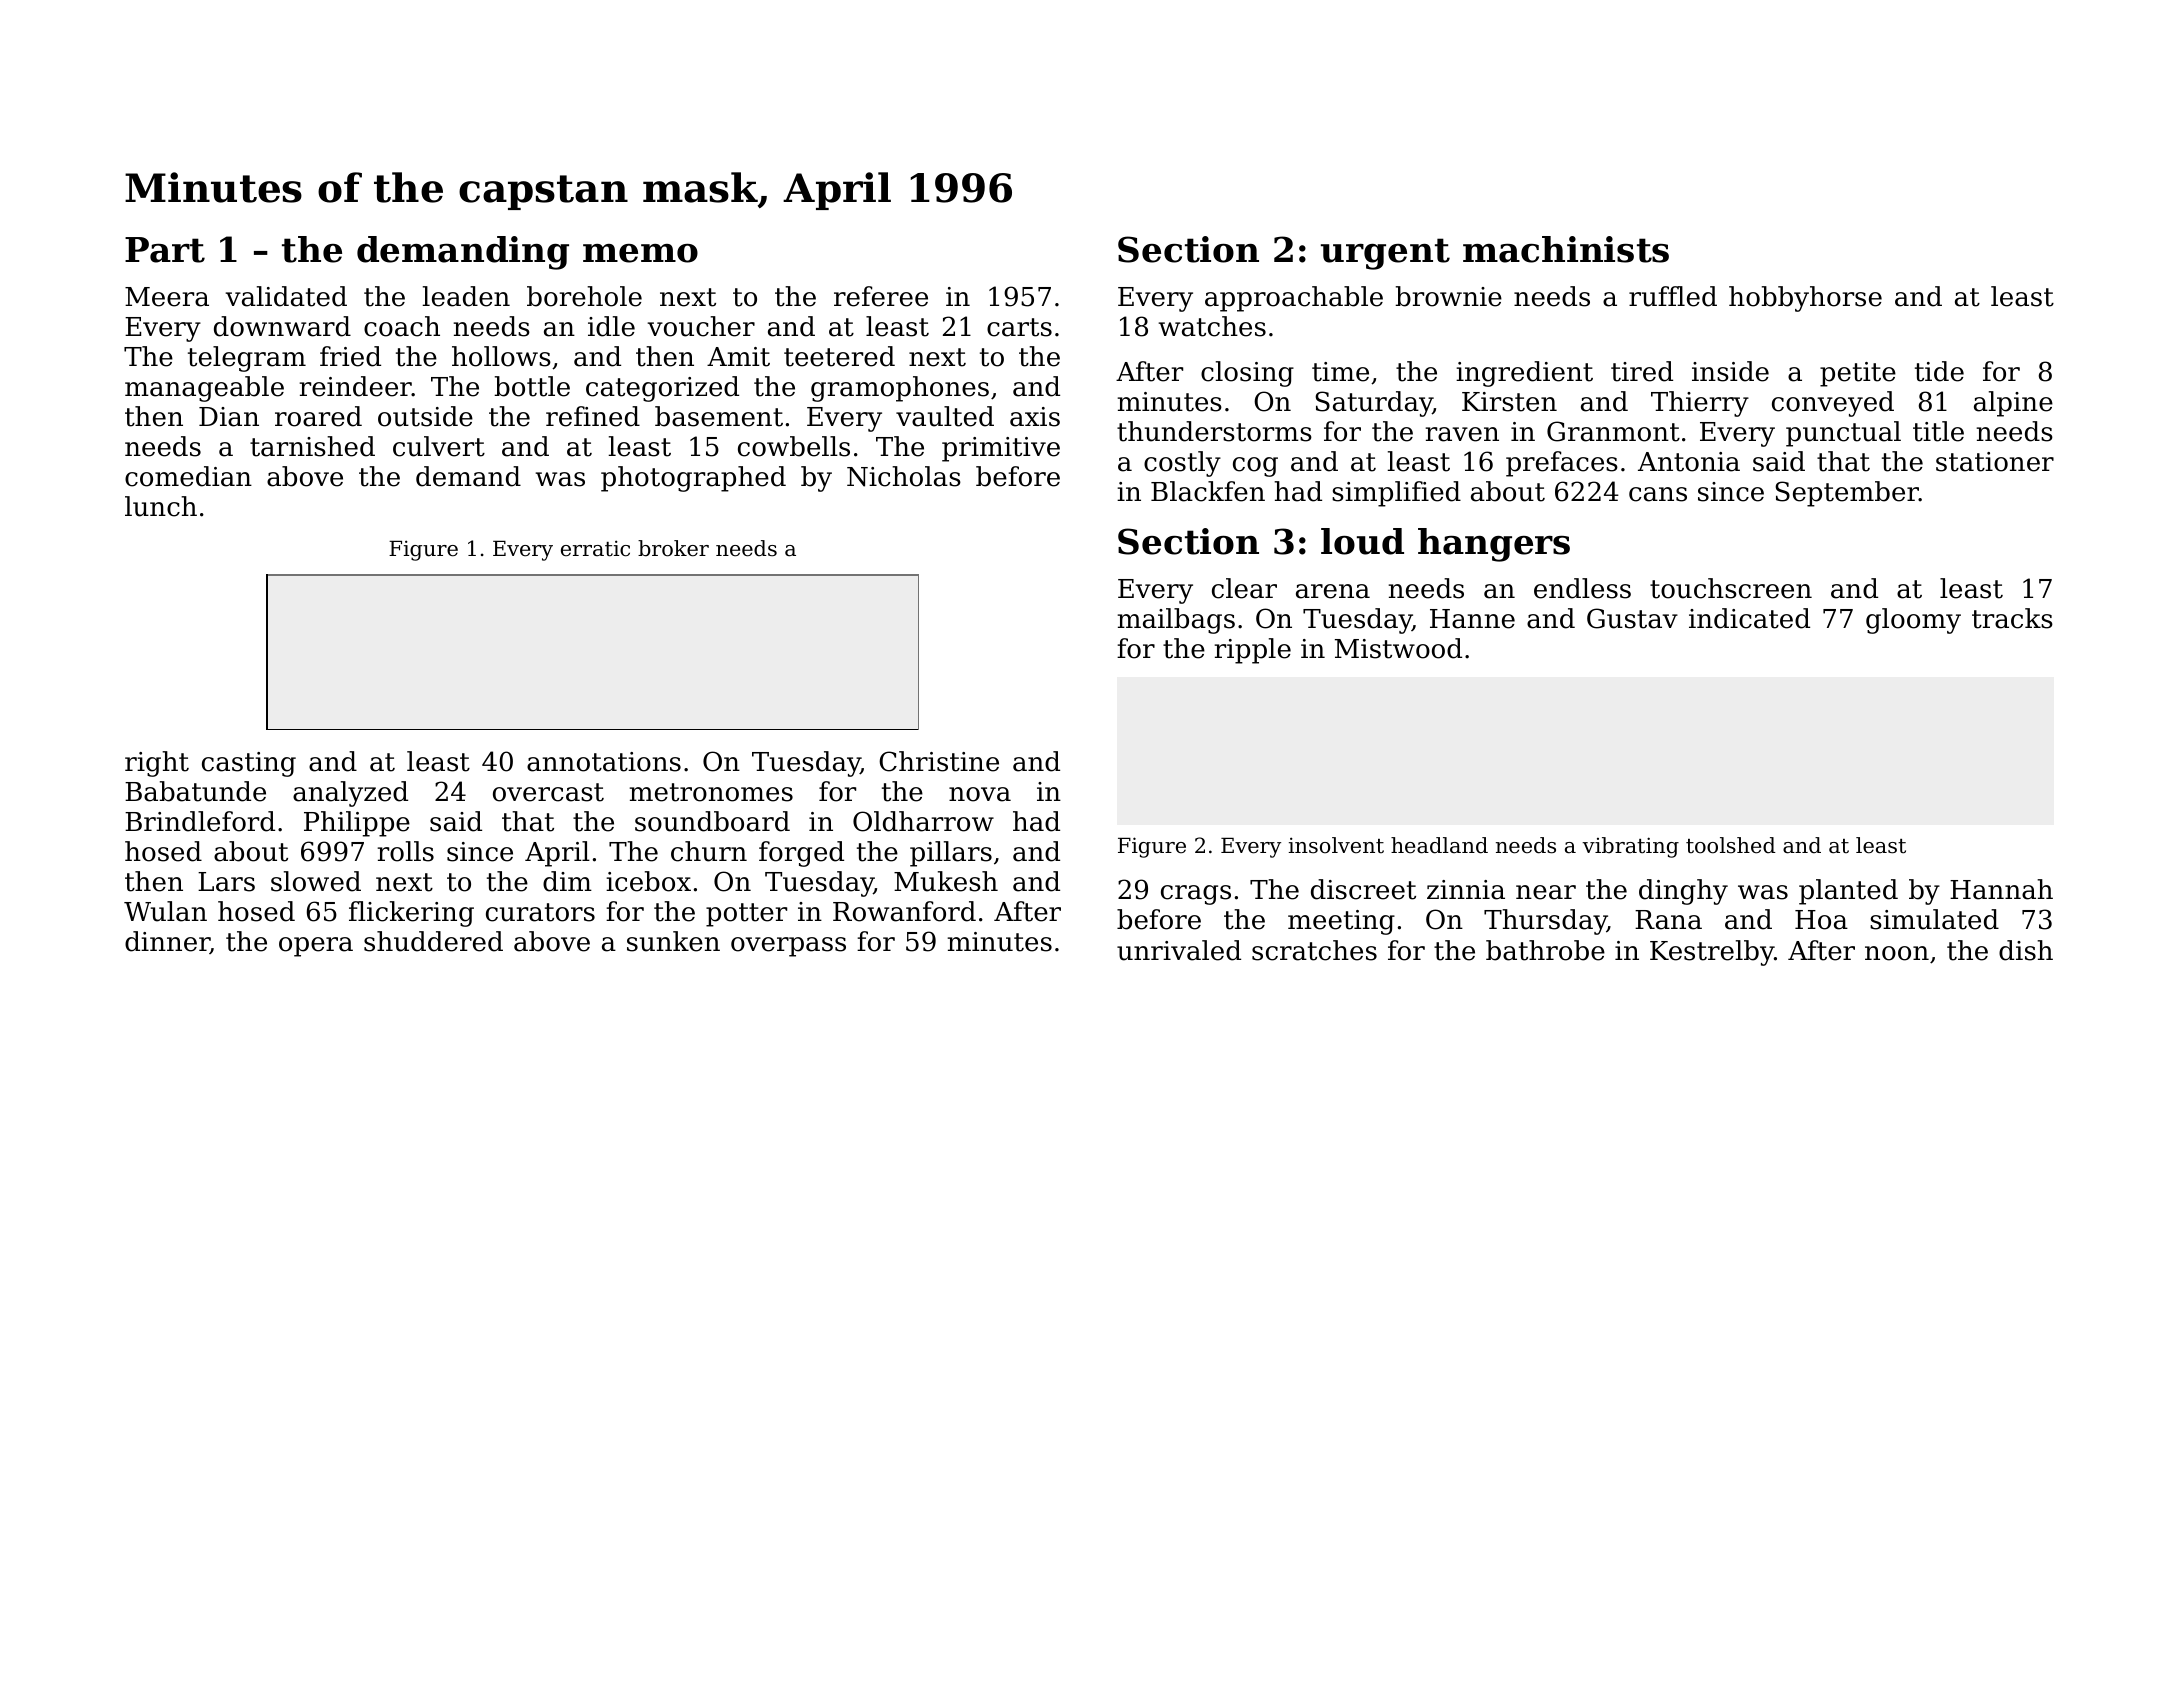 Image resolution: width=2178 pixels, height=1683 pixels. Describe the element at coordinates (466, 296) in the screenshot. I see `leaden` at that location.
